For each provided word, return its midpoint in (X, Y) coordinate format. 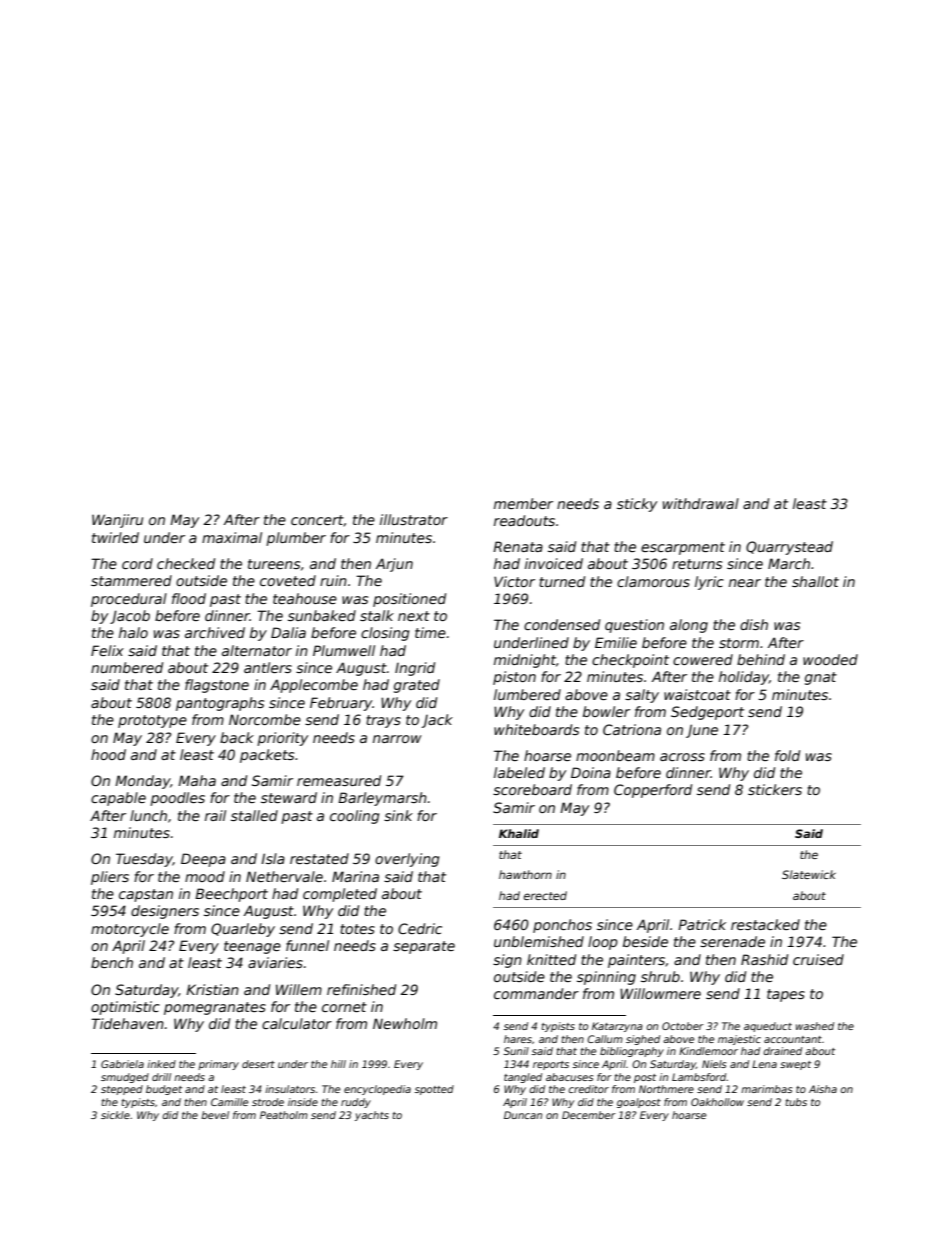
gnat (821, 678)
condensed (562, 624)
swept (795, 1065)
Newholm (405, 1023)
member (523, 503)
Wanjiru (117, 521)
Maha (197, 780)
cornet (344, 1007)
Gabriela (122, 1064)
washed (815, 1026)
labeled (519, 772)
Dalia (288, 632)
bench (112, 962)
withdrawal (701, 503)
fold (787, 755)
